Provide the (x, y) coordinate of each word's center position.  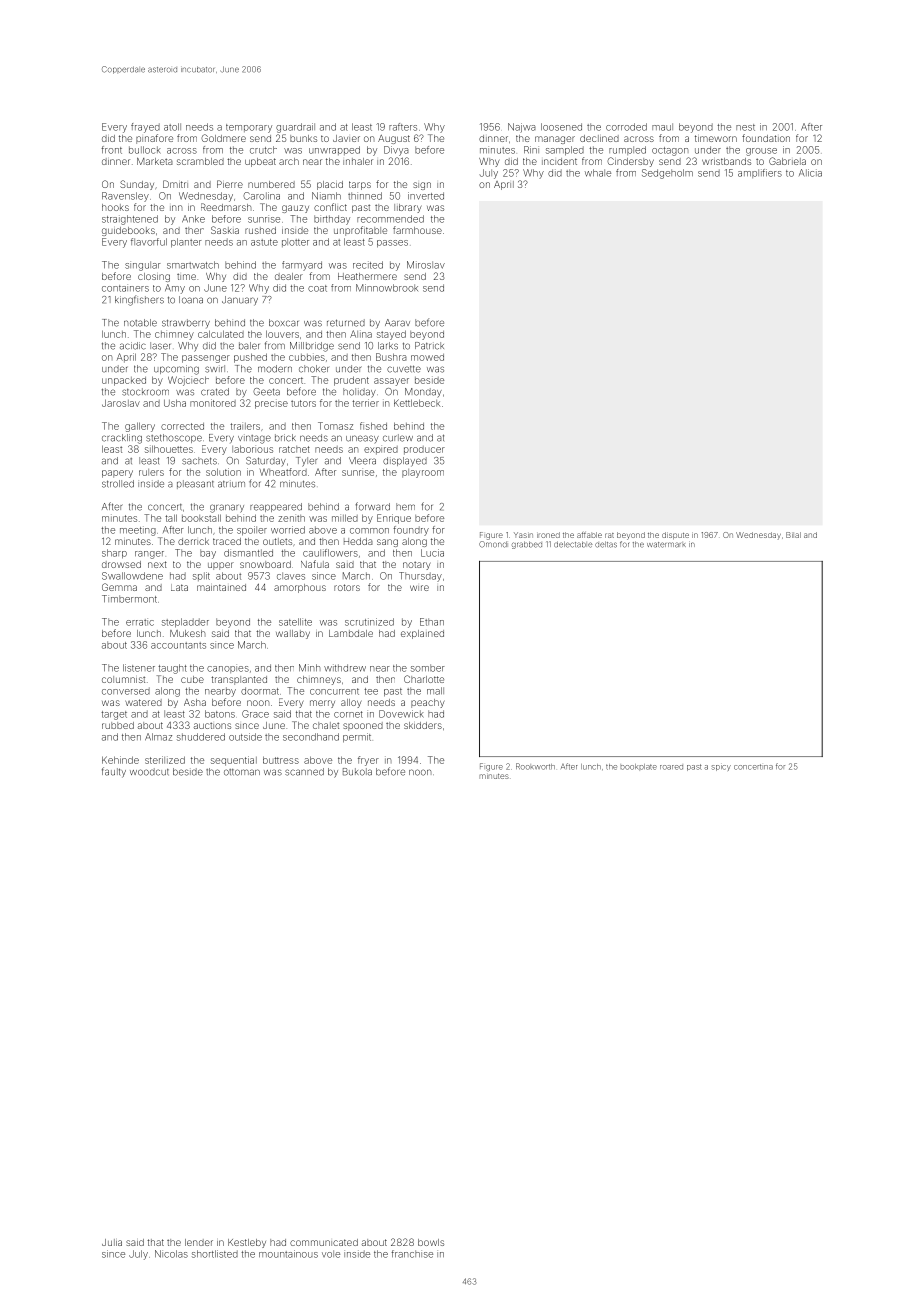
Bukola (357, 772)
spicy (721, 768)
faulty (114, 772)
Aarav (397, 323)
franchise (412, 1254)
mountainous (288, 1254)
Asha (195, 702)
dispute (675, 535)
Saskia (225, 230)
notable (140, 323)
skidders (423, 725)
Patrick (429, 346)
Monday (423, 392)
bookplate (638, 767)
